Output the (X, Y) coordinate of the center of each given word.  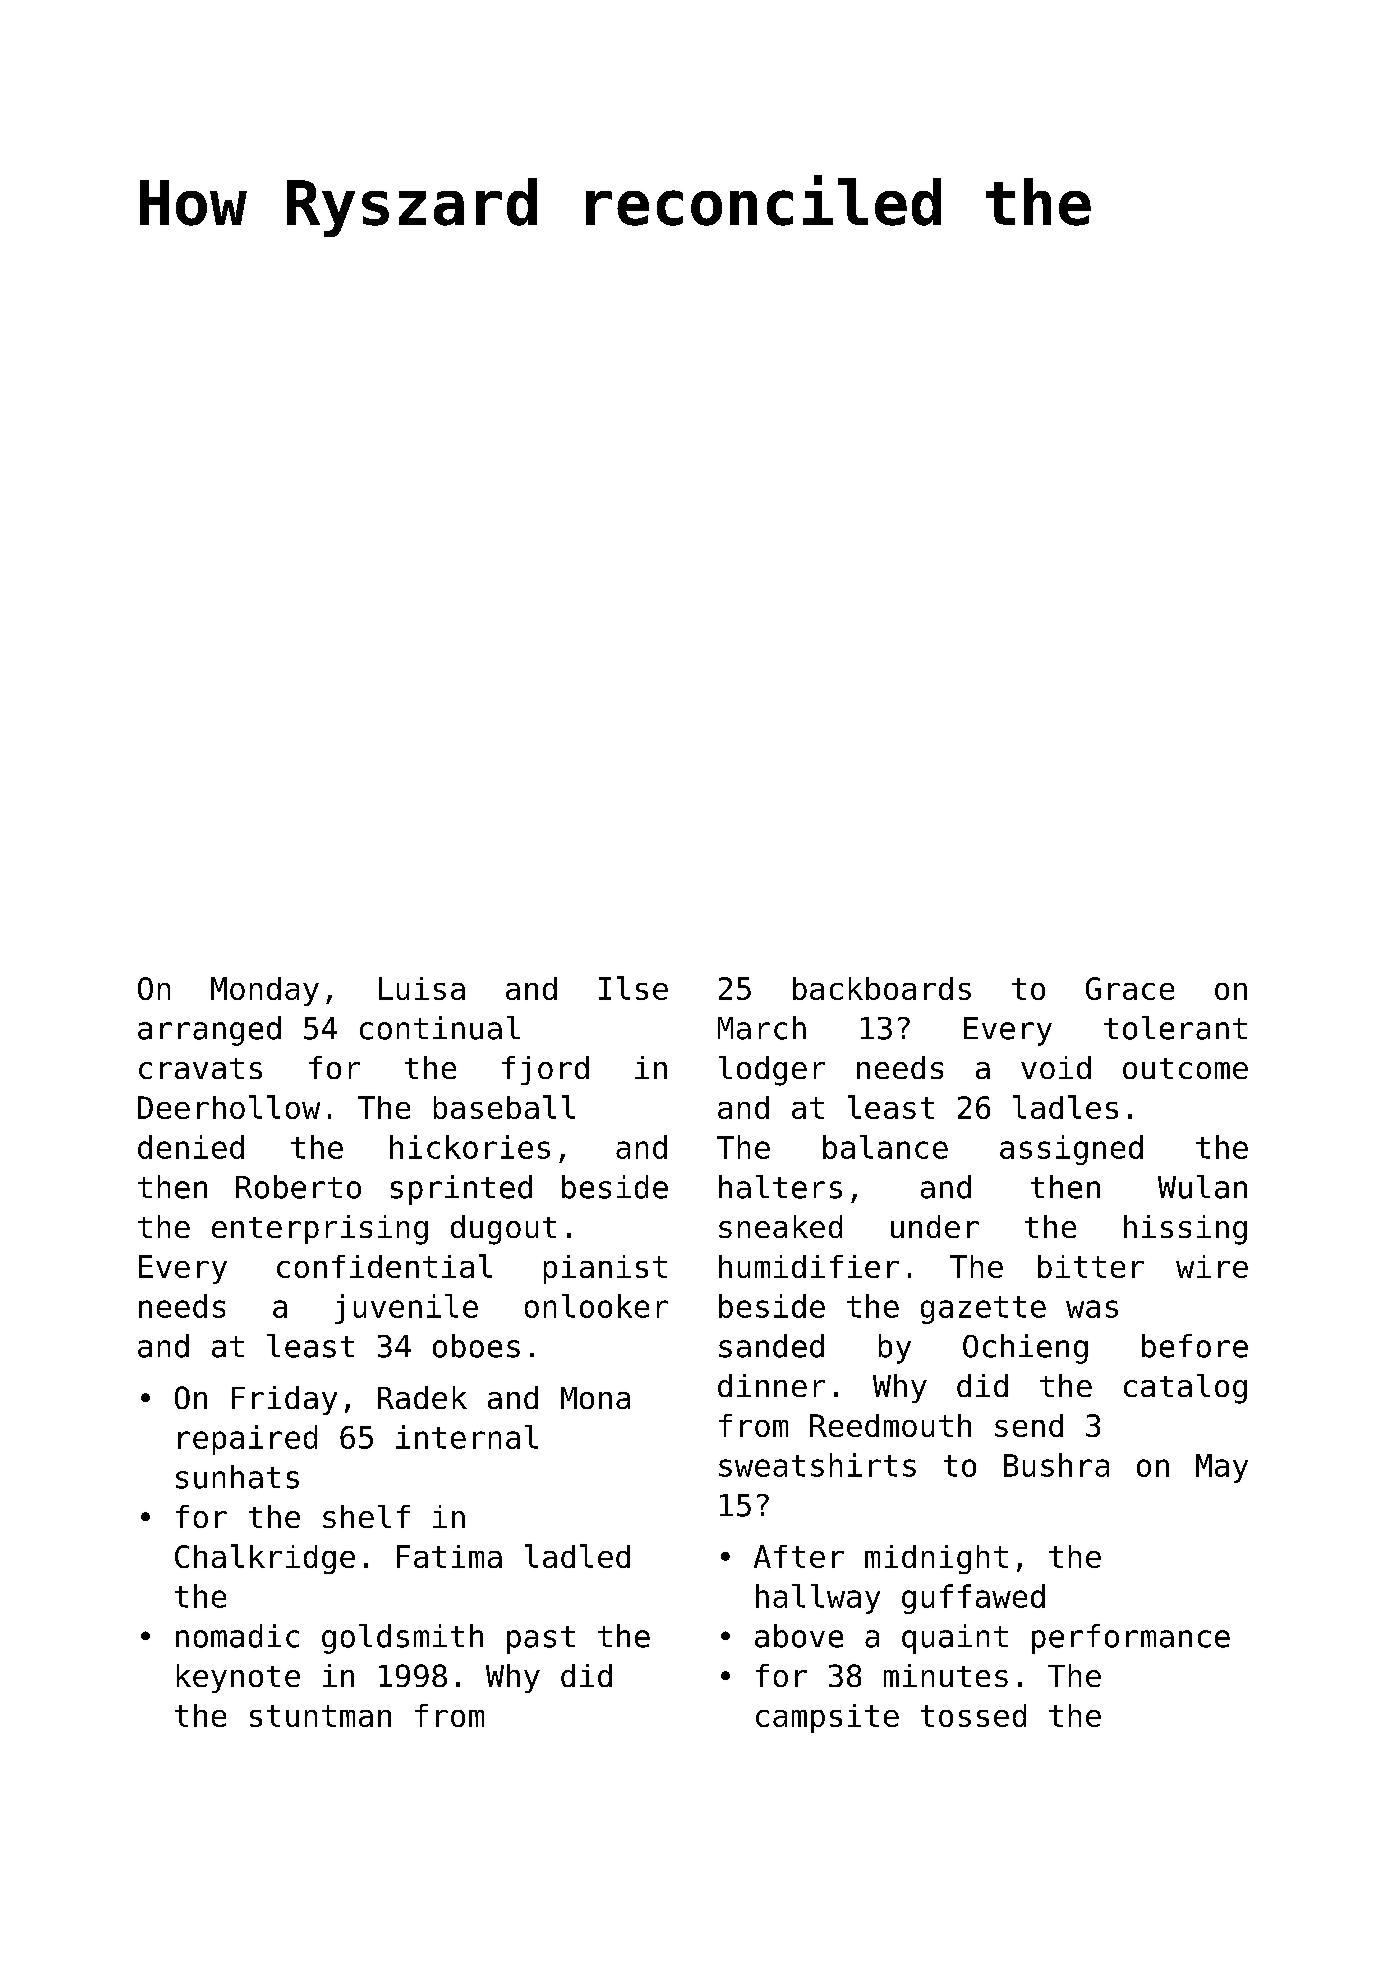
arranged (209, 1031)
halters (780, 1187)
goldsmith (402, 1639)
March (762, 1028)
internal (467, 1437)
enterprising (320, 1230)
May (1222, 1468)
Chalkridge (265, 1559)
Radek (422, 1397)
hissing (1185, 1230)
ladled (577, 1556)
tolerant (1175, 1028)
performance (1131, 1639)
